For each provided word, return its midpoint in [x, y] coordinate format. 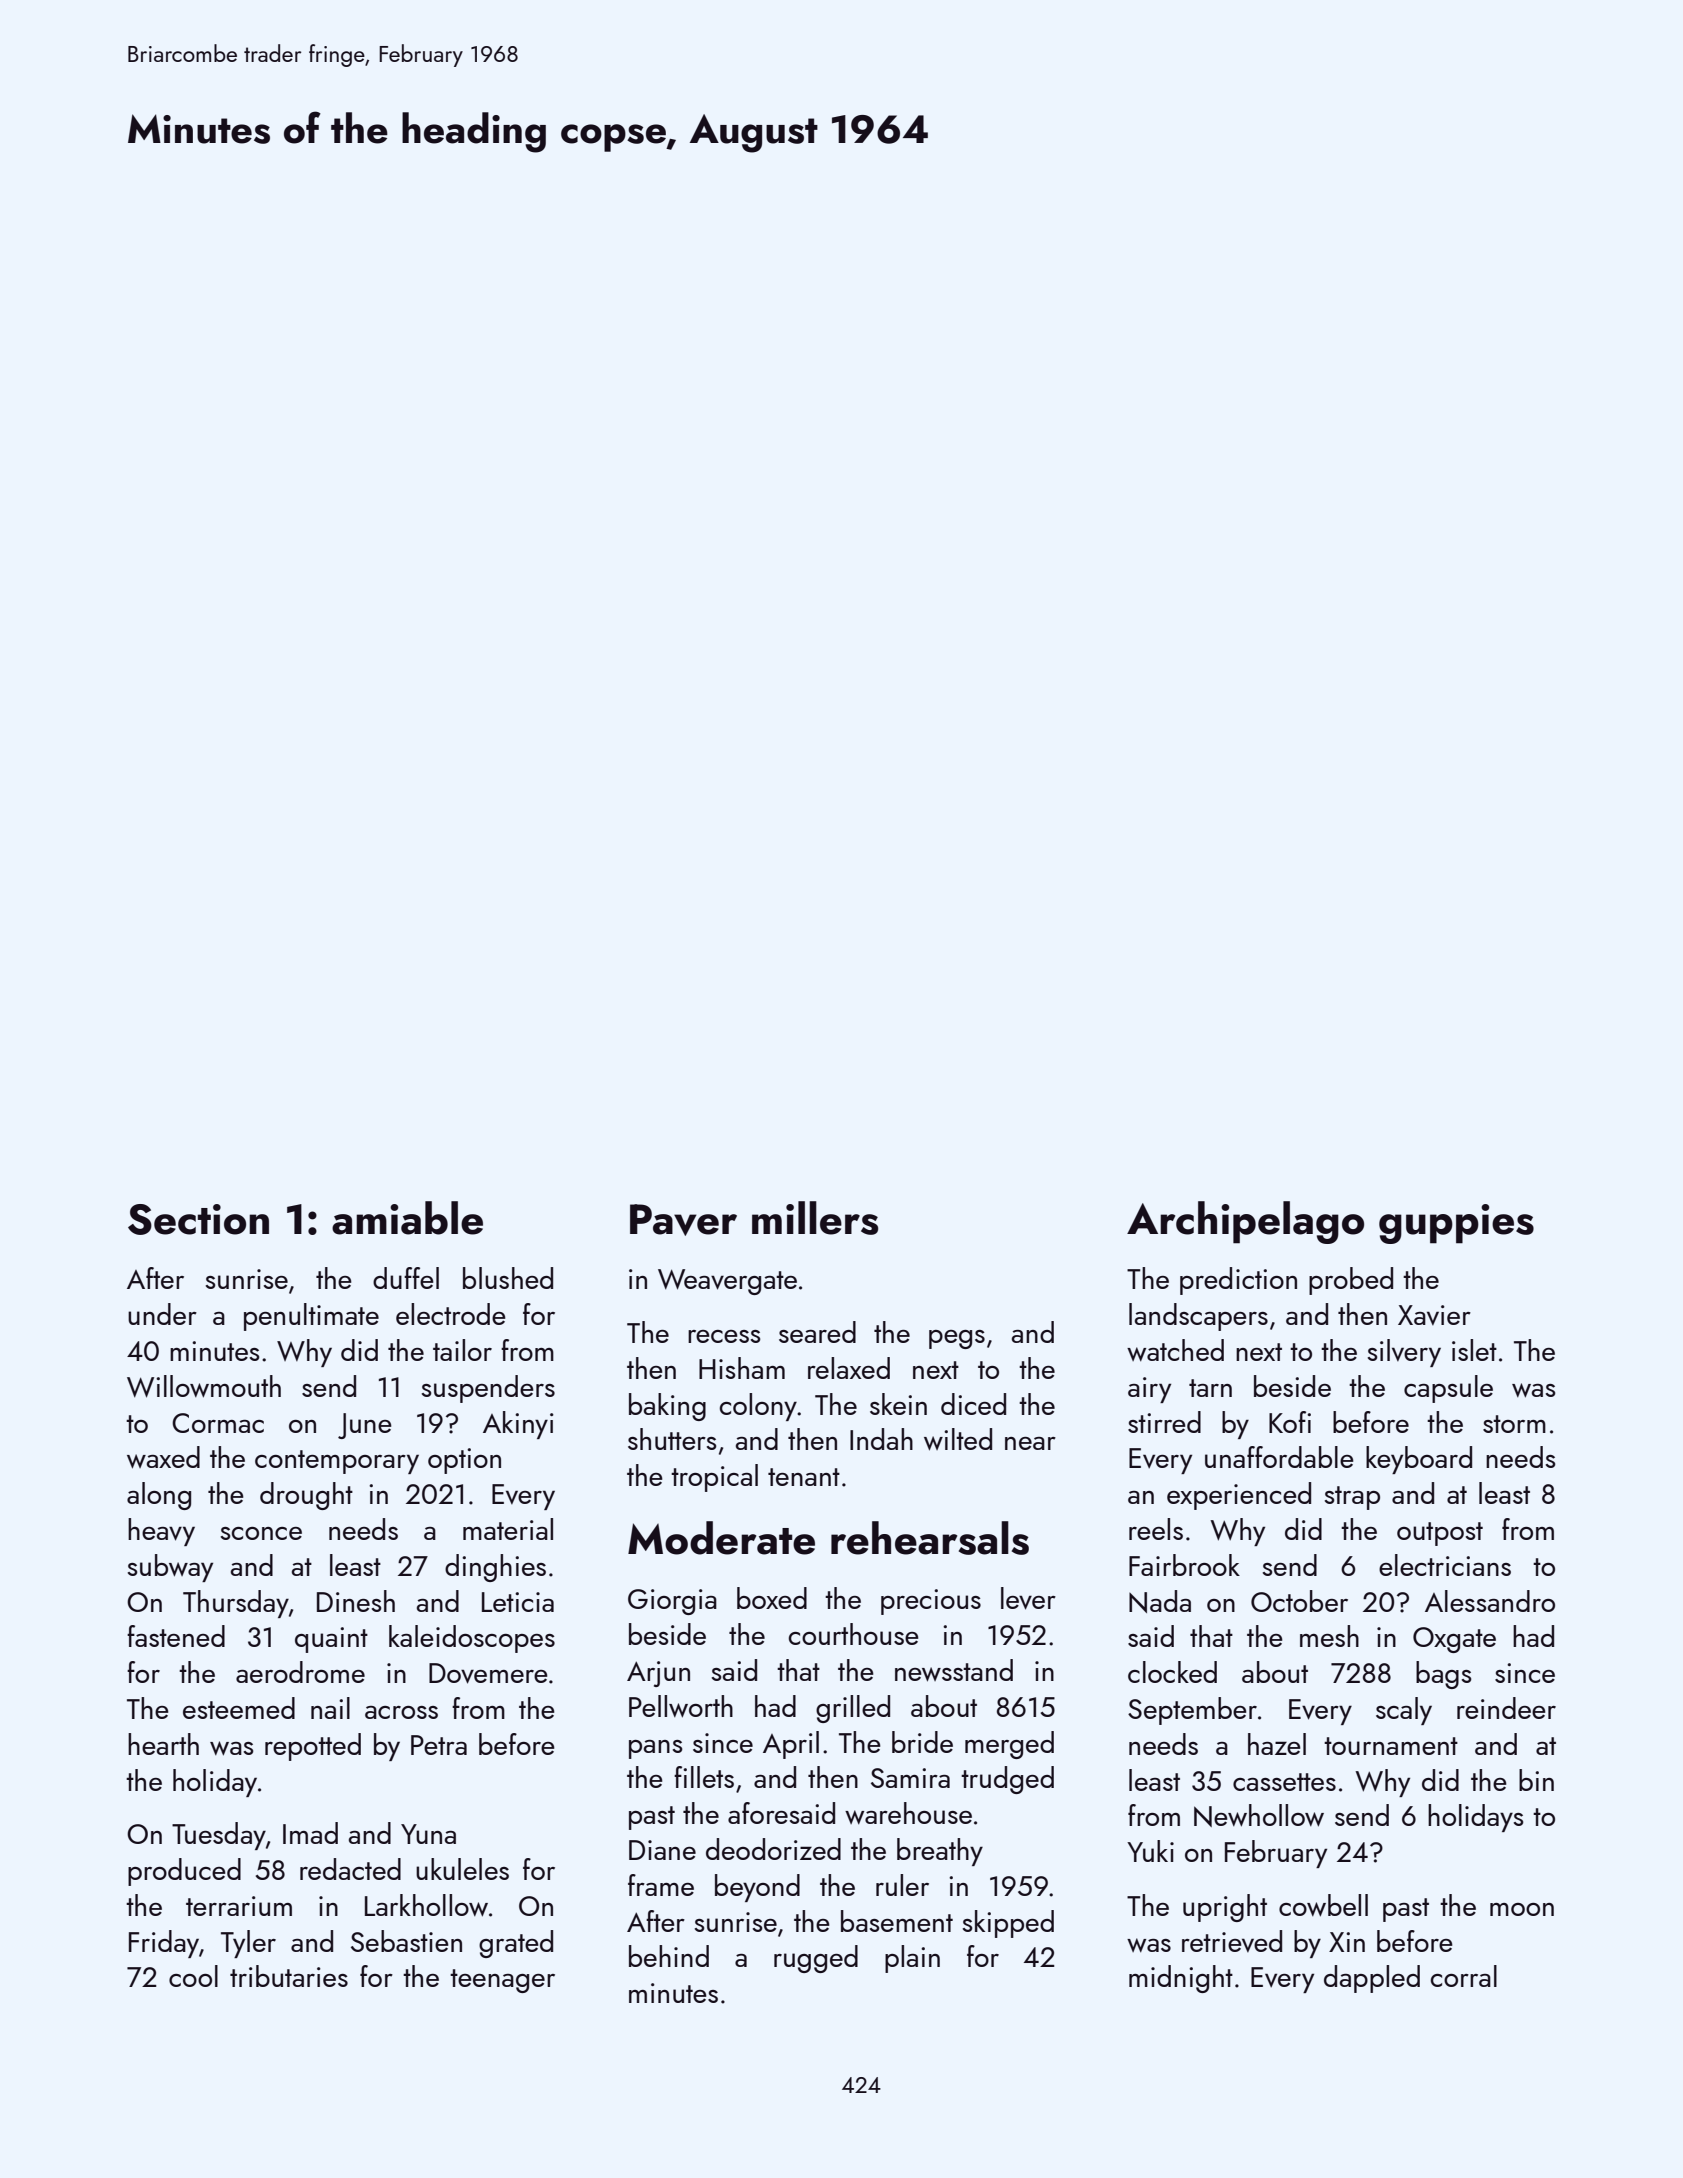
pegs [957, 1339]
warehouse [908, 1813]
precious [931, 1602]
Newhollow [1259, 1815]
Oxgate [1454, 1640]
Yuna [428, 1834]
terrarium [239, 1906]
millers [815, 1218]
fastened [176, 1636]
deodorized [773, 1849]
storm [1514, 1424]
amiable [407, 1218]
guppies [1456, 1224]
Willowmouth [204, 1386]
